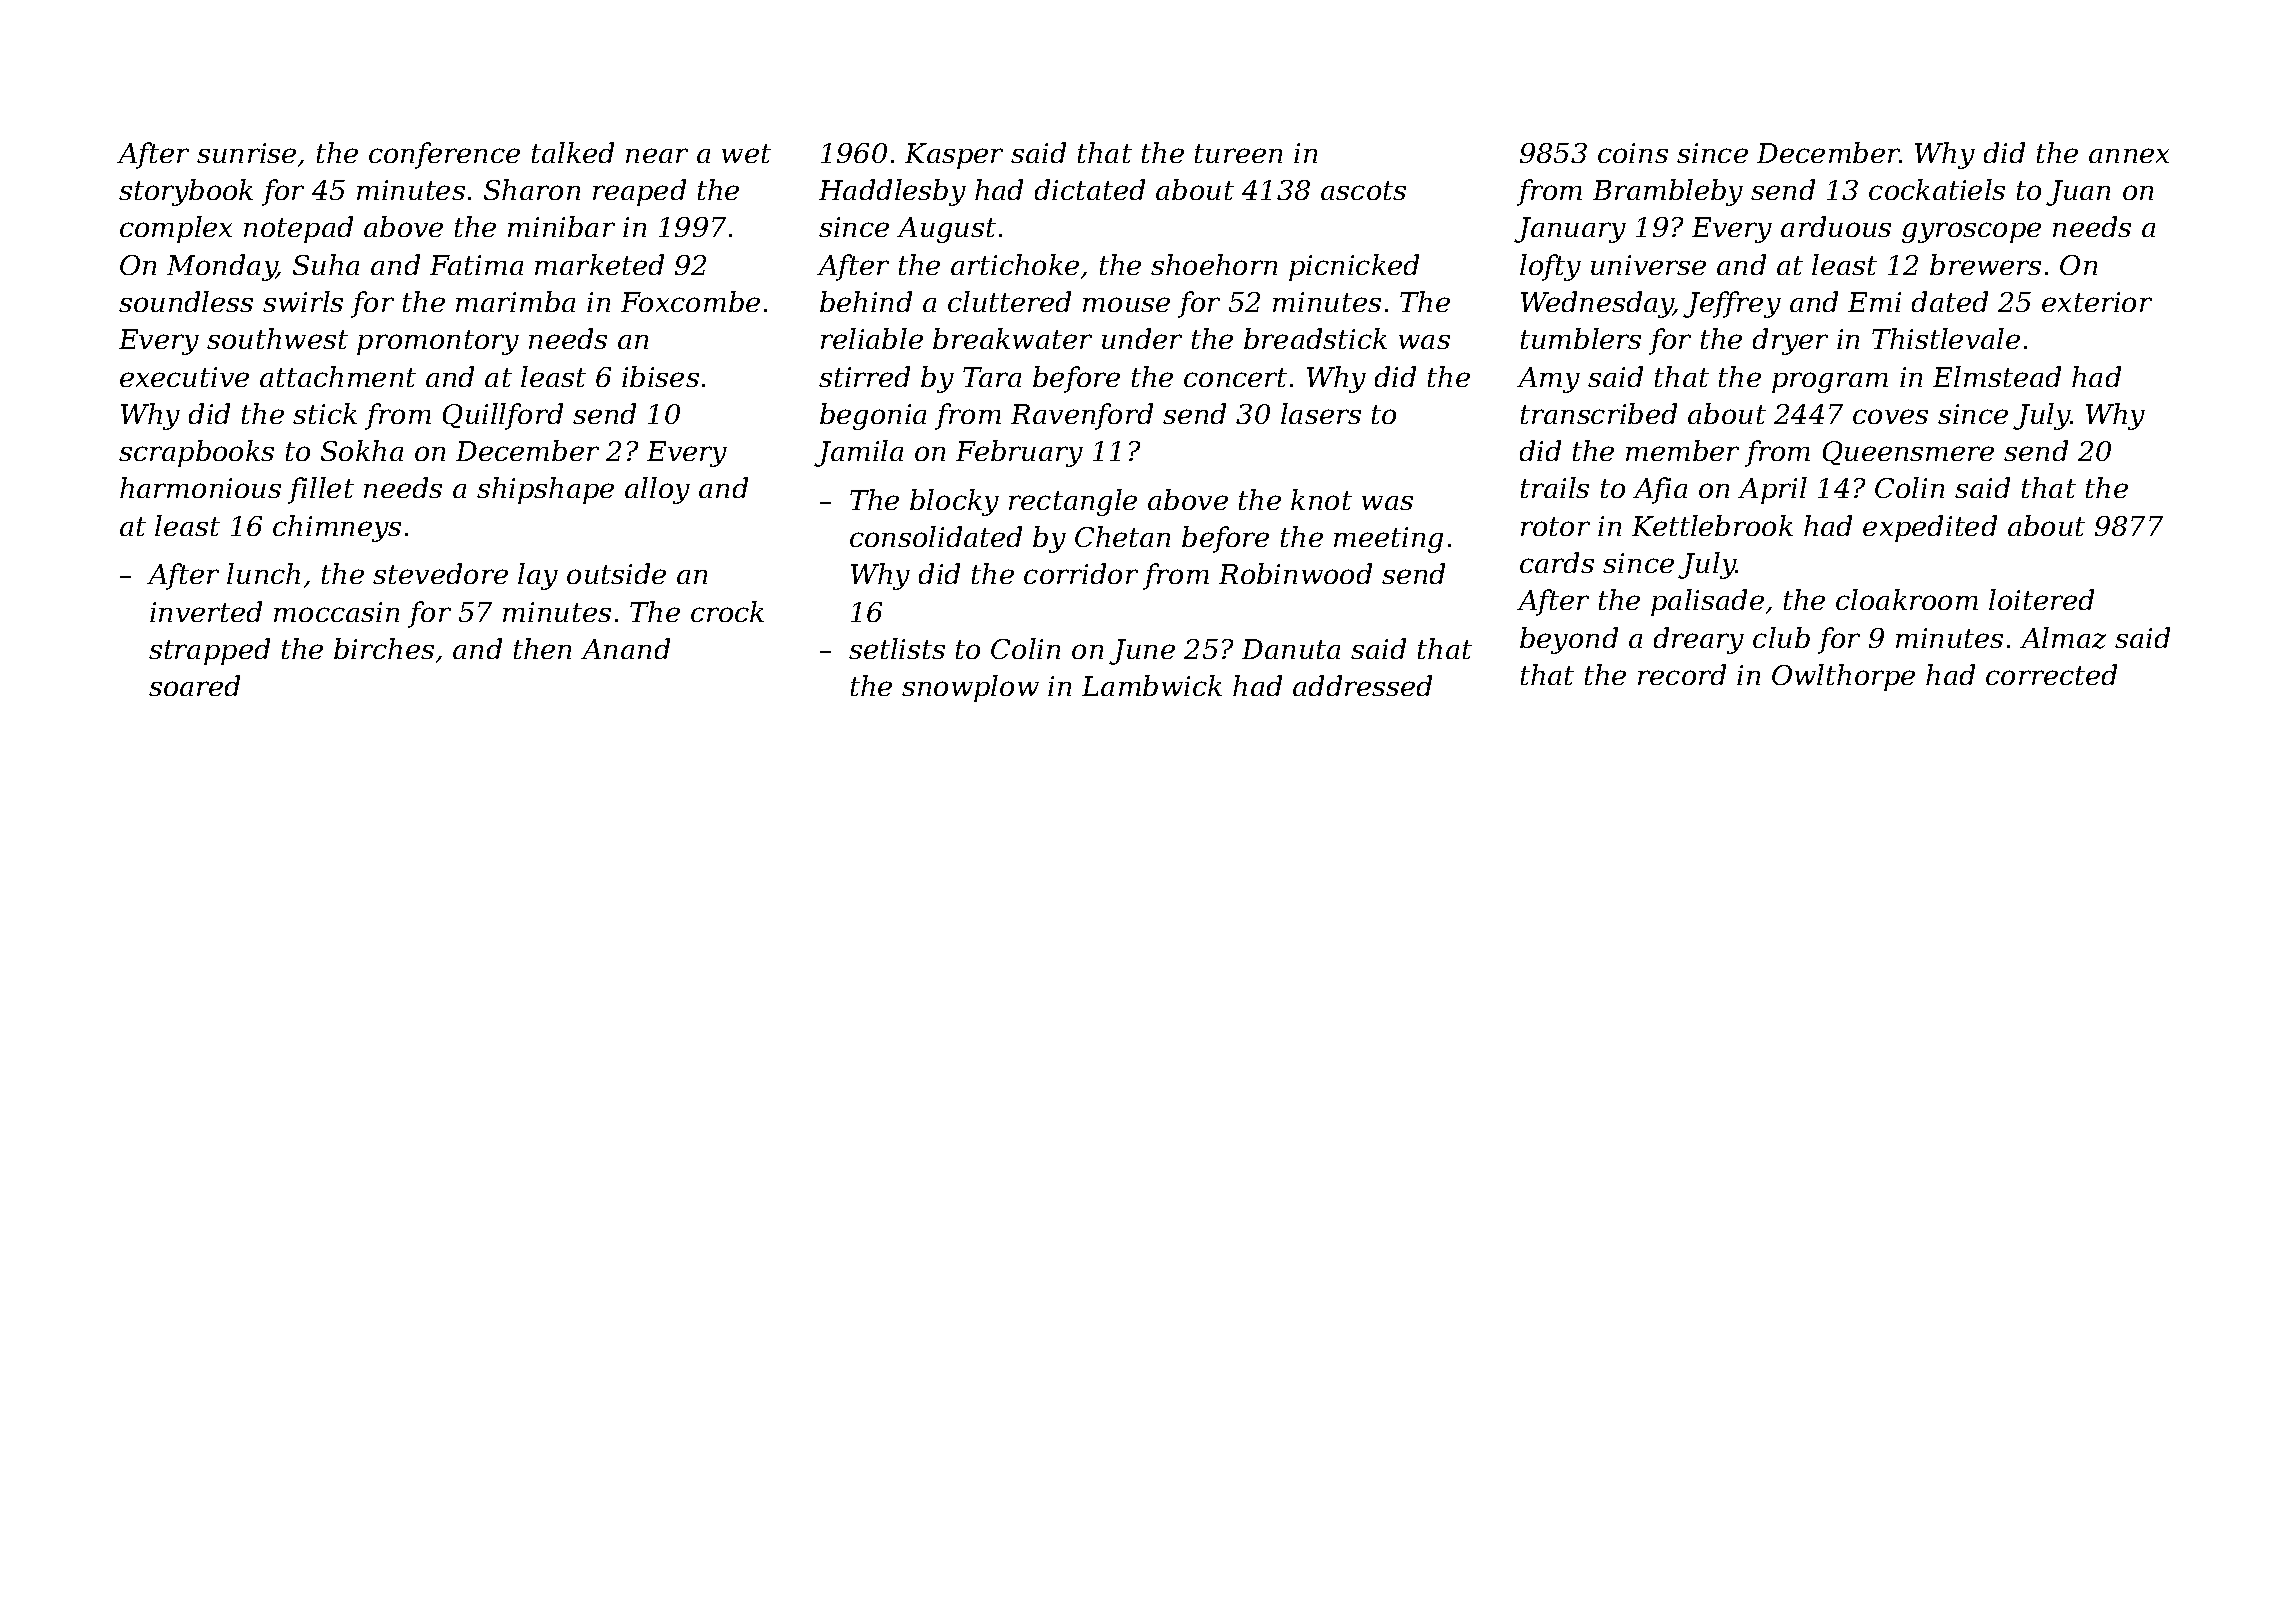 The image size is (2292, 1620). Describe the element at coordinates (186, 192) in the screenshot. I see `storybook` at that location.
